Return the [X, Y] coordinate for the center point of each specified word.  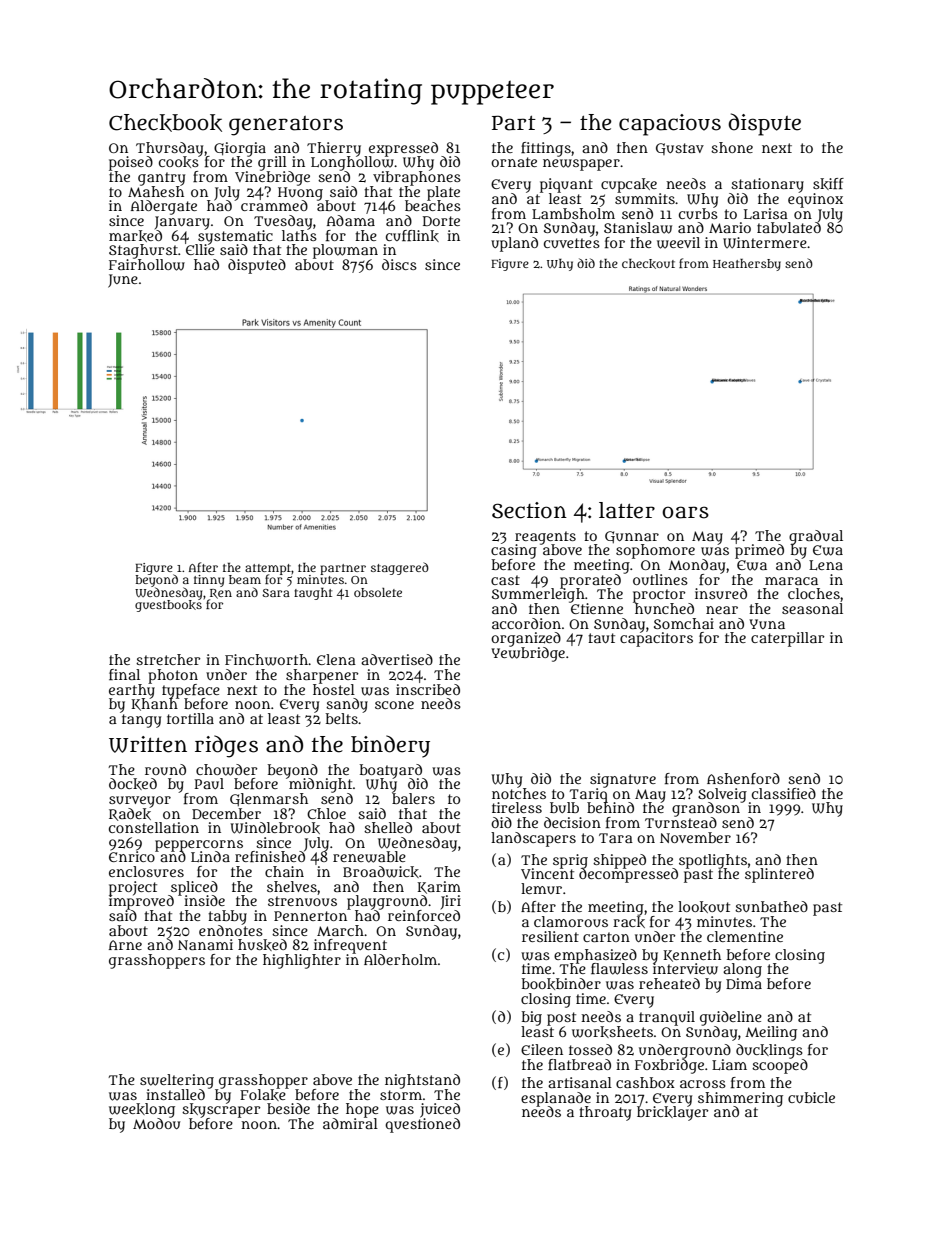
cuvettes [572, 243]
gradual [816, 537]
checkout [648, 264]
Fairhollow [147, 265]
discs [399, 264]
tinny [209, 581]
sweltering [177, 1081]
